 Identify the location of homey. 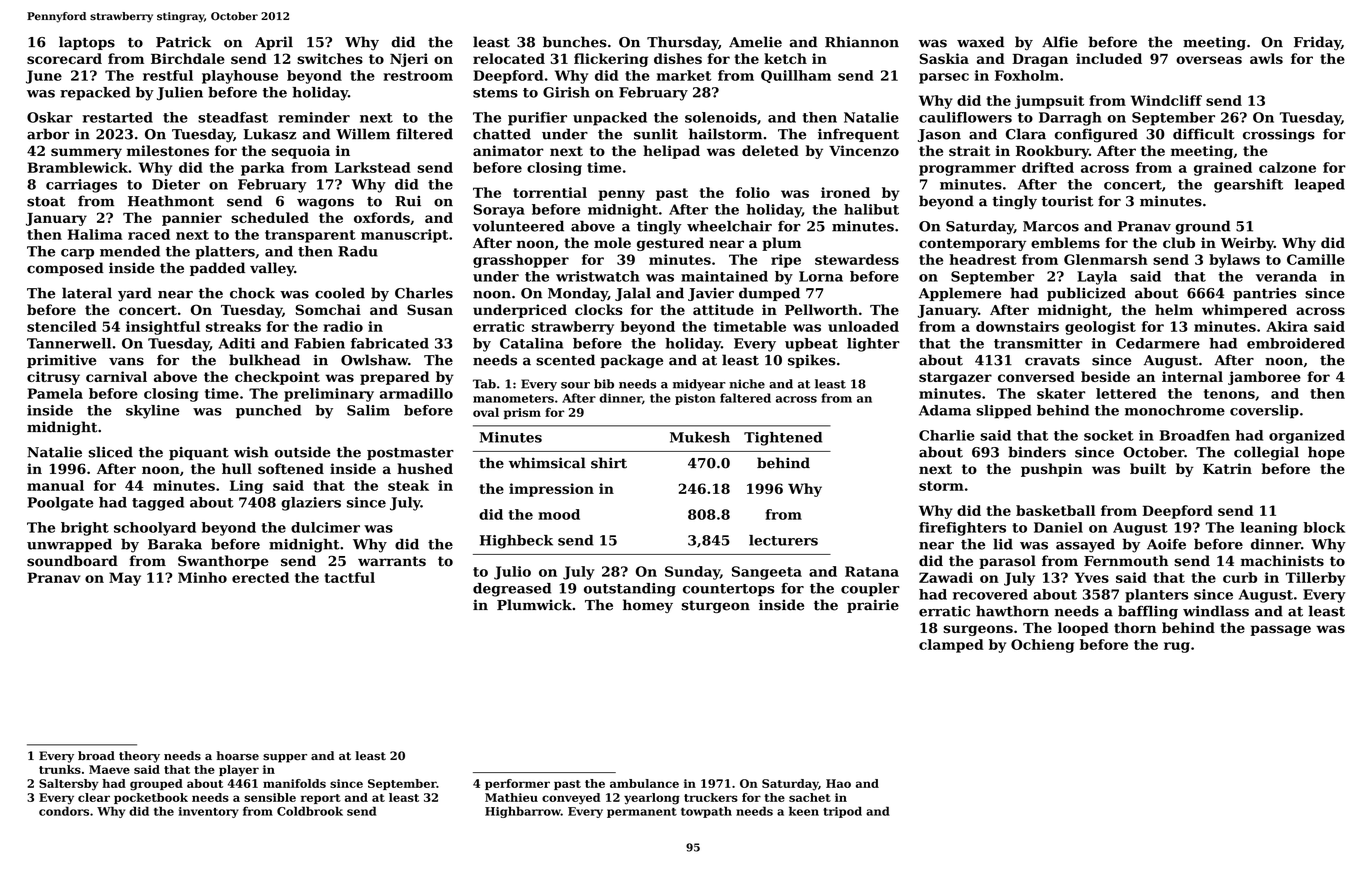
(648, 606).
